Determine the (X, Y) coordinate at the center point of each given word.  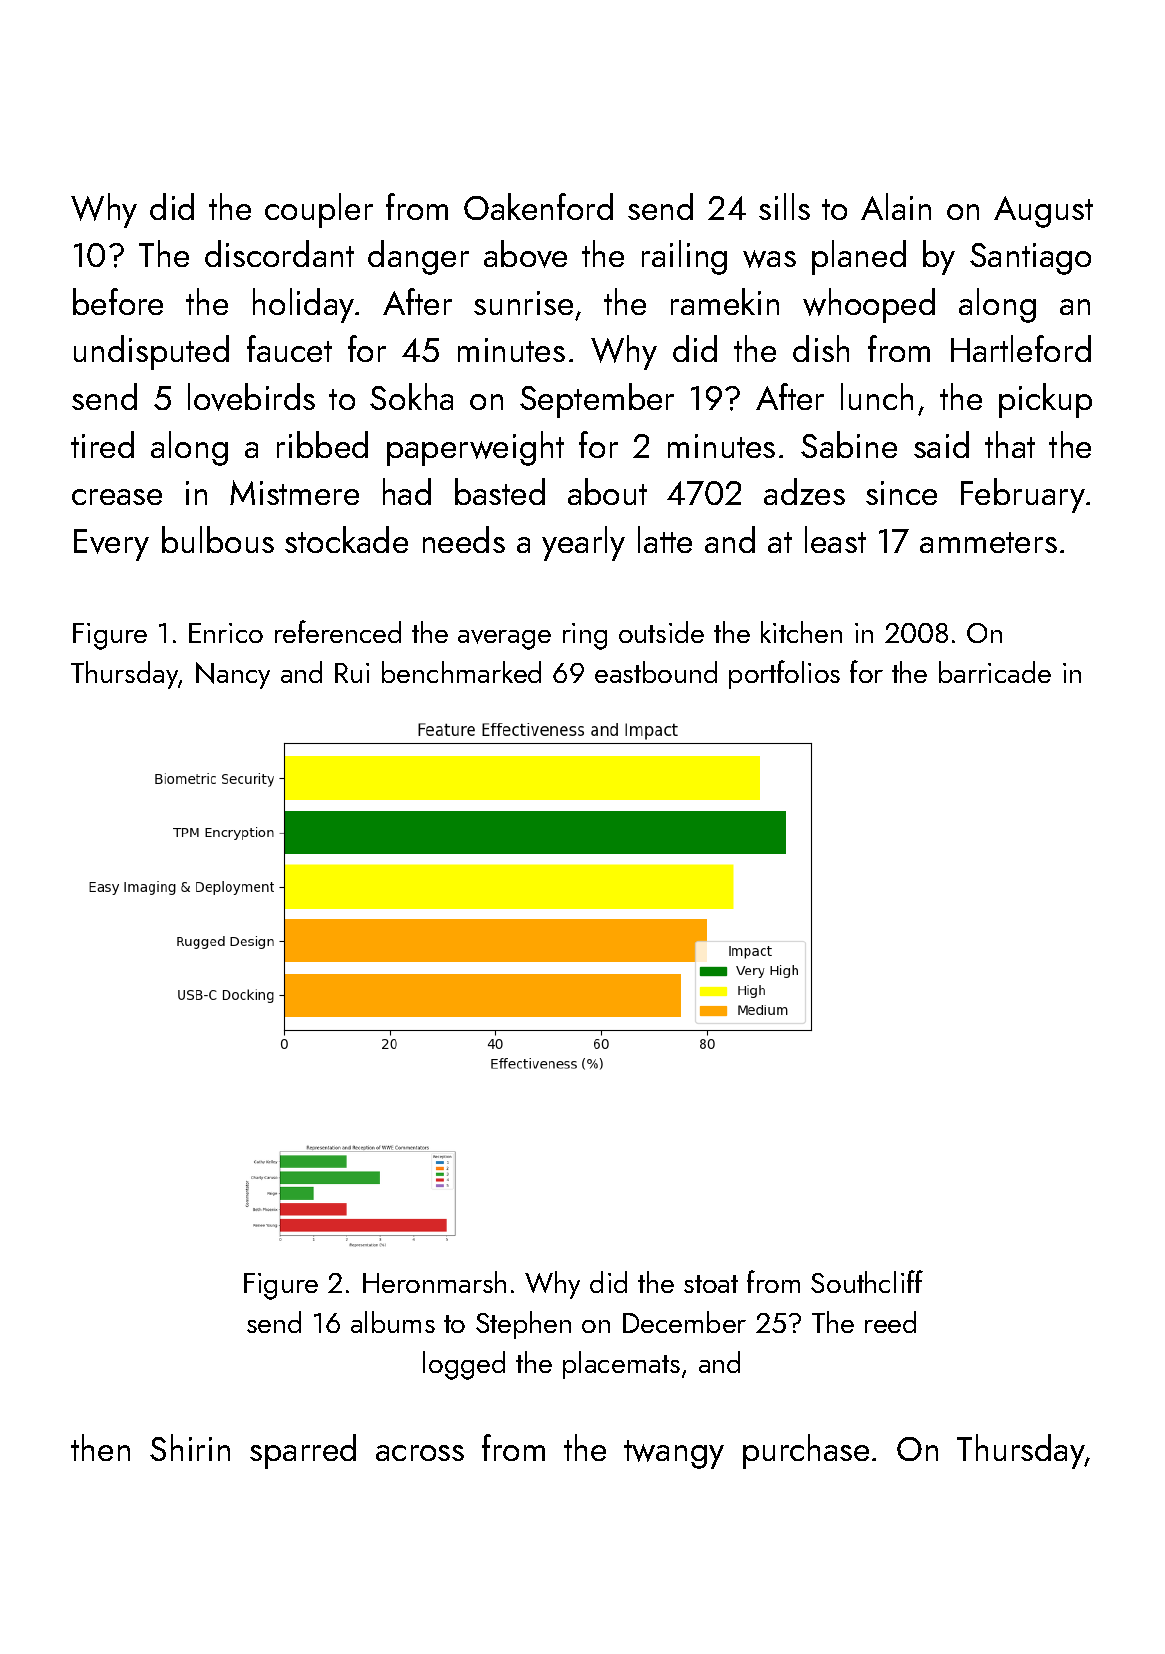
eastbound (656, 672)
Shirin (190, 1447)
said (941, 444)
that (1010, 444)
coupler (319, 210)
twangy (674, 1454)
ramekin (725, 301)
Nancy (233, 675)
